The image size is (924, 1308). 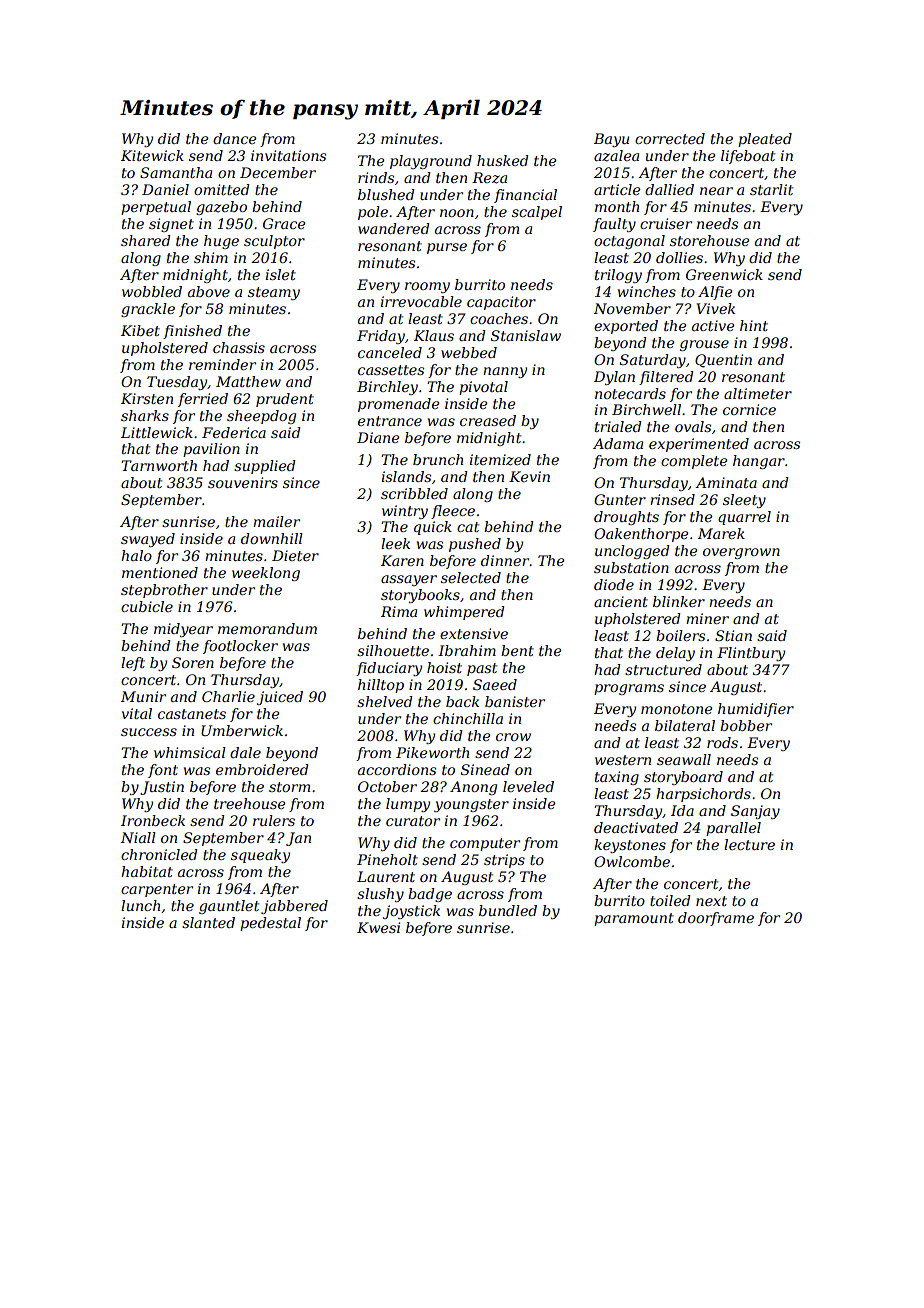 I want to click on cubicle, so click(x=147, y=606).
